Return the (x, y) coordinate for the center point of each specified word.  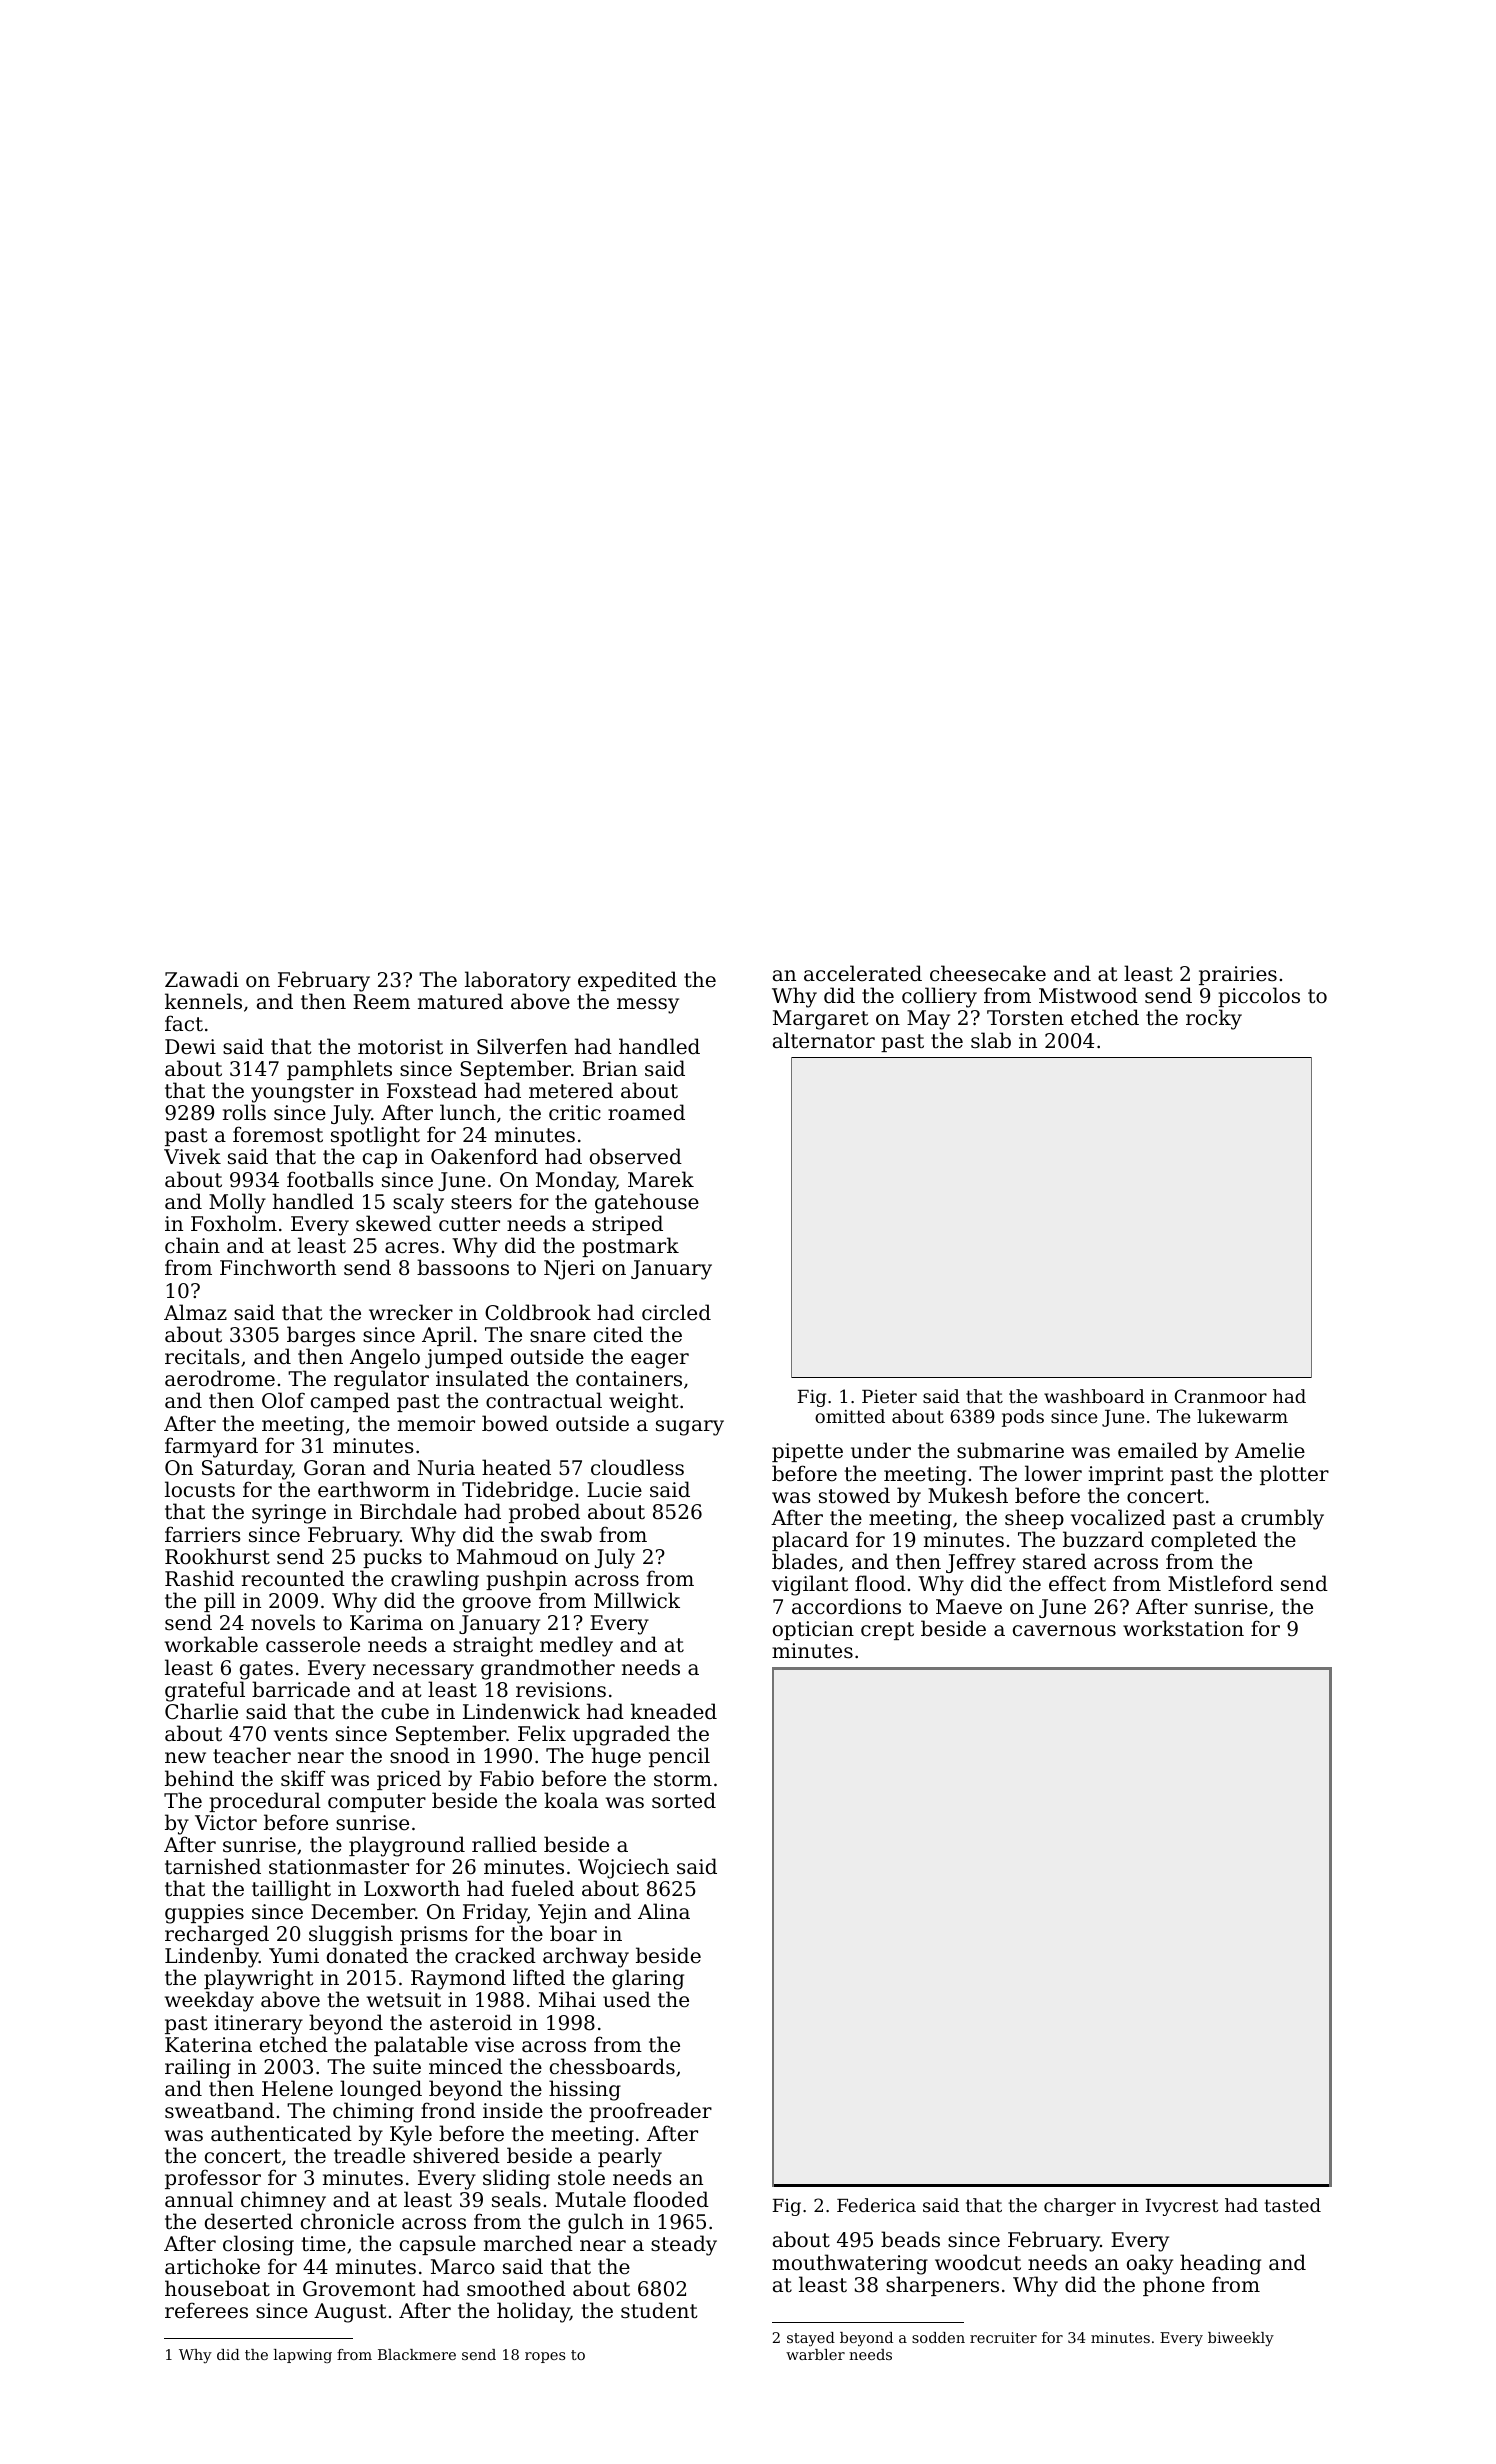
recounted (293, 1578)
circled (676, 1312)
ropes (545, 2357)
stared (1055, 1561)
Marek (661, 1179)
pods (1023, 1418)
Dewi (190, 1047)
